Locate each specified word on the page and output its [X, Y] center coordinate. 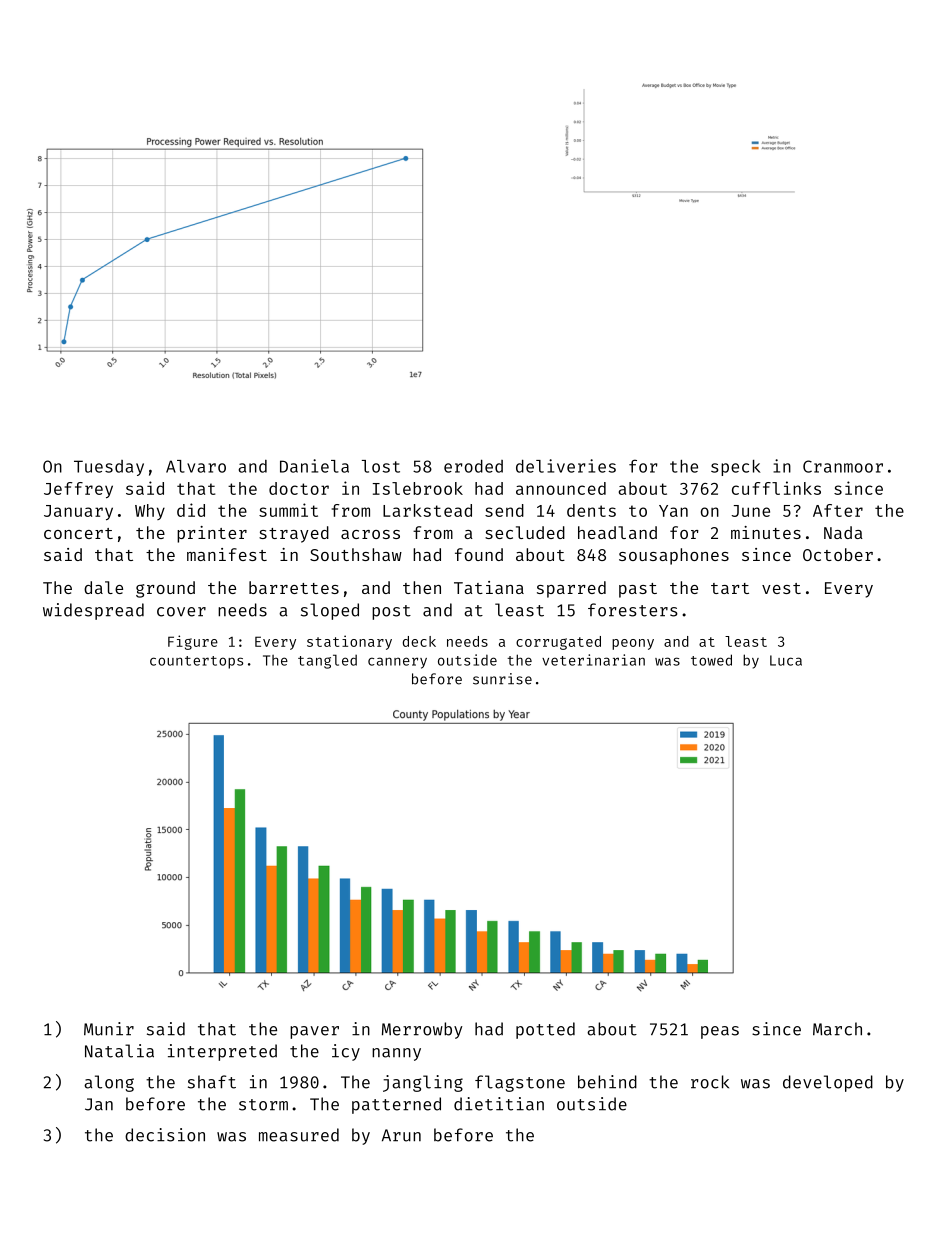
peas [720, 1032]
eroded [473, 466]
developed [828, 1083]
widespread [93, 611]
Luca [786, 660]
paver [314, 1032]
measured [299, 1135]
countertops [196, 662]
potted [545, 1030]
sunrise [502, 679]
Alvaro [196, 466]
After [838, 510]
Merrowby [422, 1030]
